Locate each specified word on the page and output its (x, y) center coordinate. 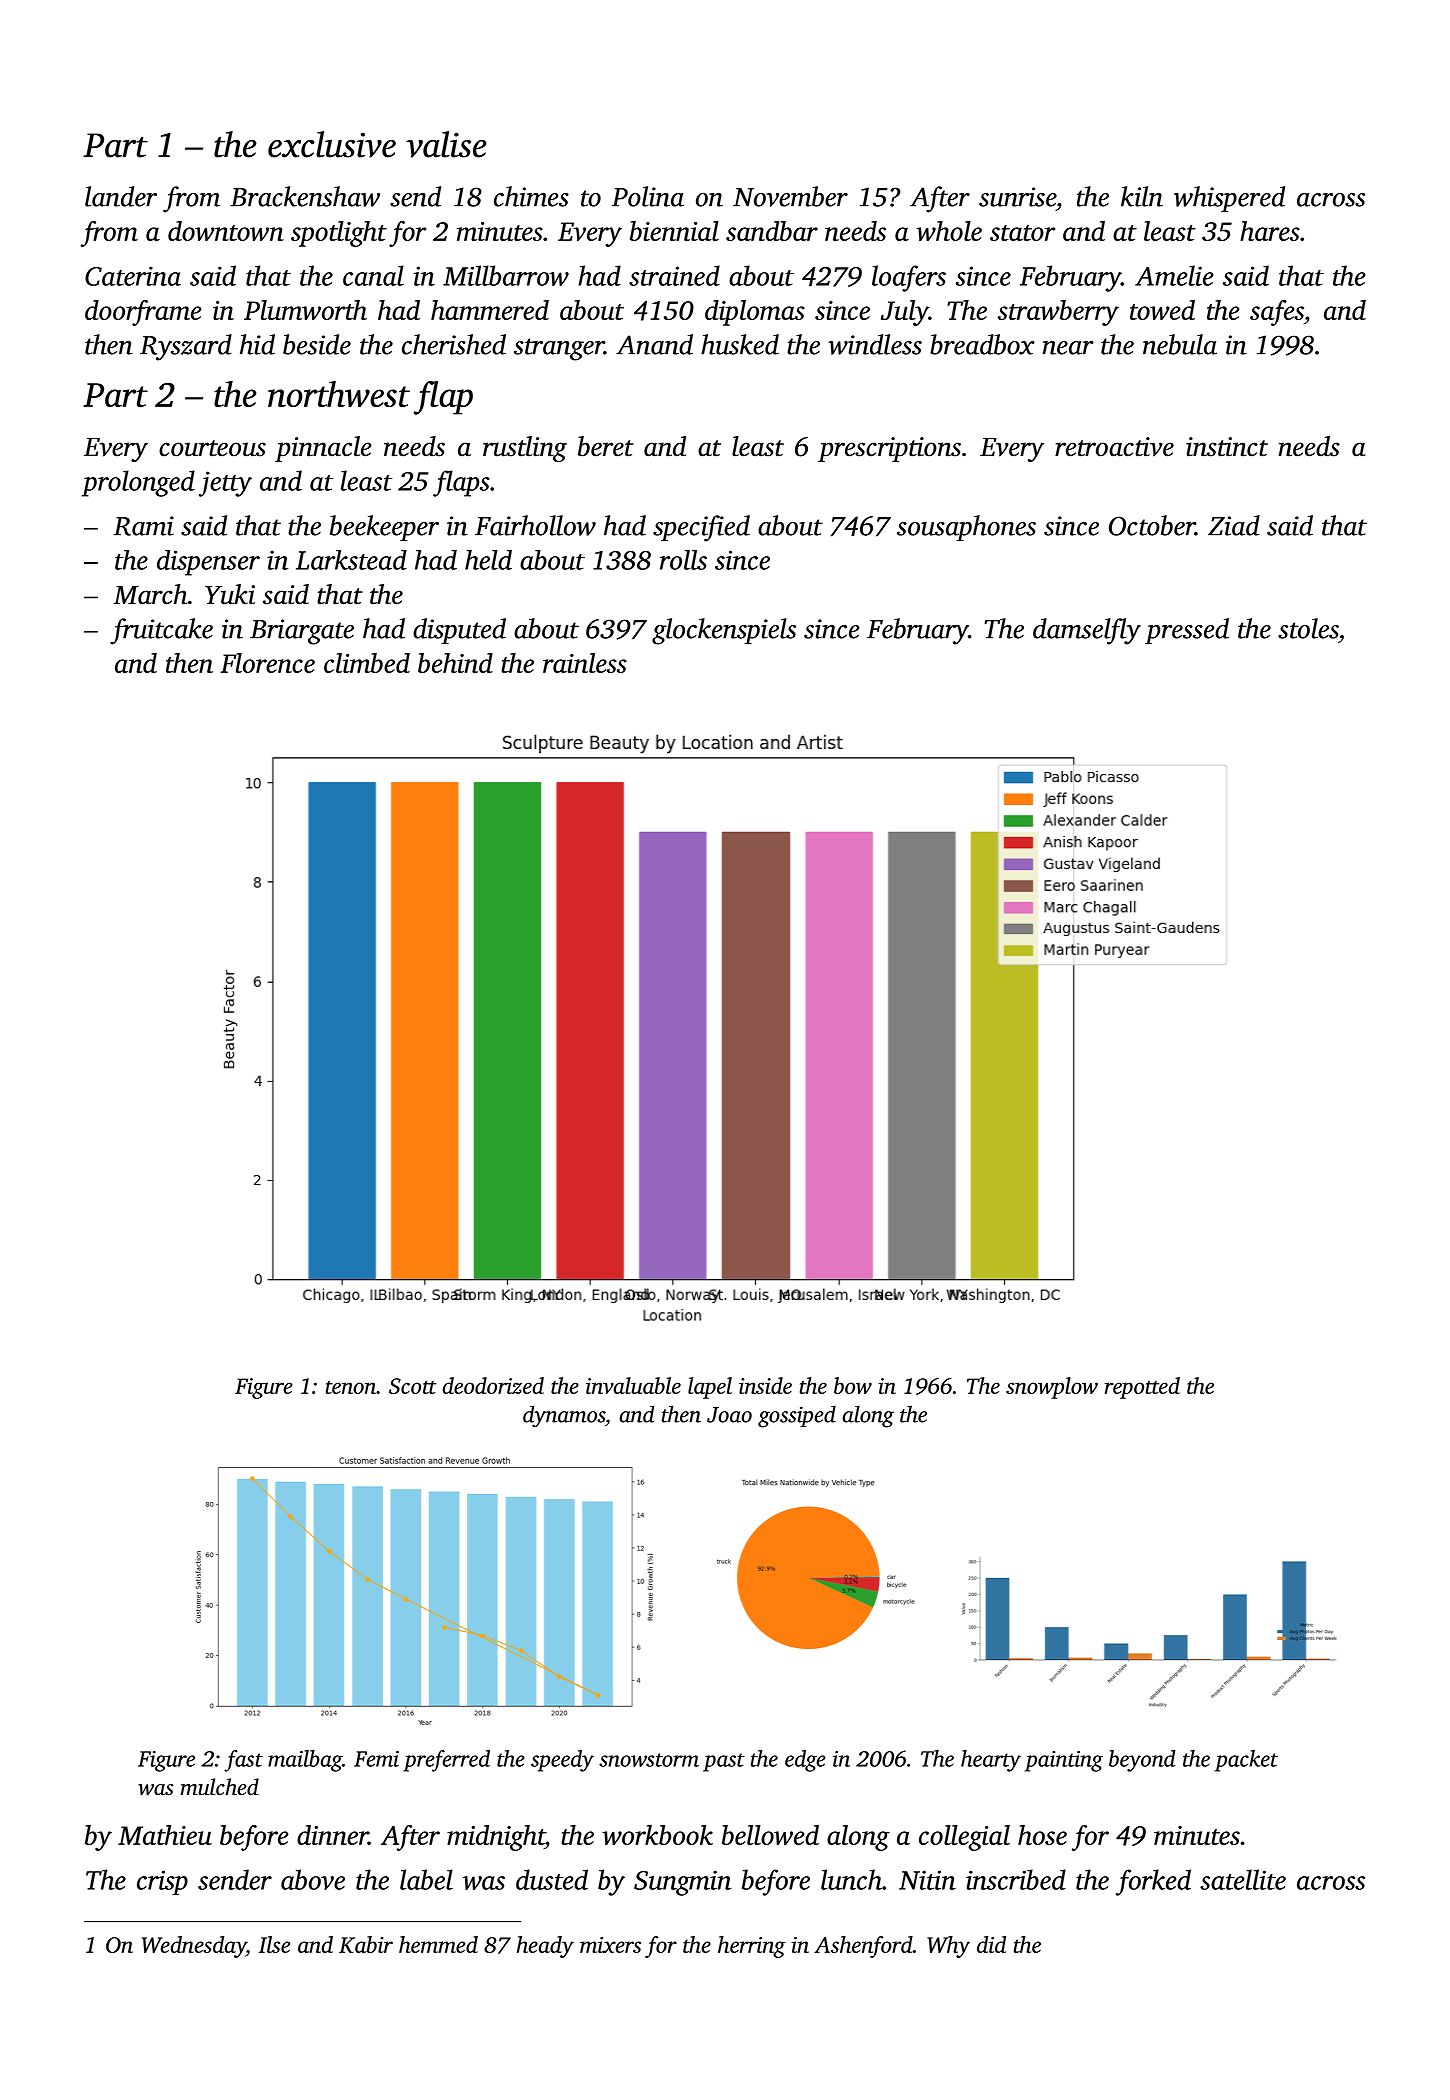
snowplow (1052, 1388)
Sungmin (682, 1883)
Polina (648, 196)
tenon (351, 1387)
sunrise (1017, 197)
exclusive (332, 144)
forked (1153, 1882)
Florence (267, 663)
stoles (1308, 628)
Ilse (274, 1944)
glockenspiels (724, 631)
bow (853, 1385)
